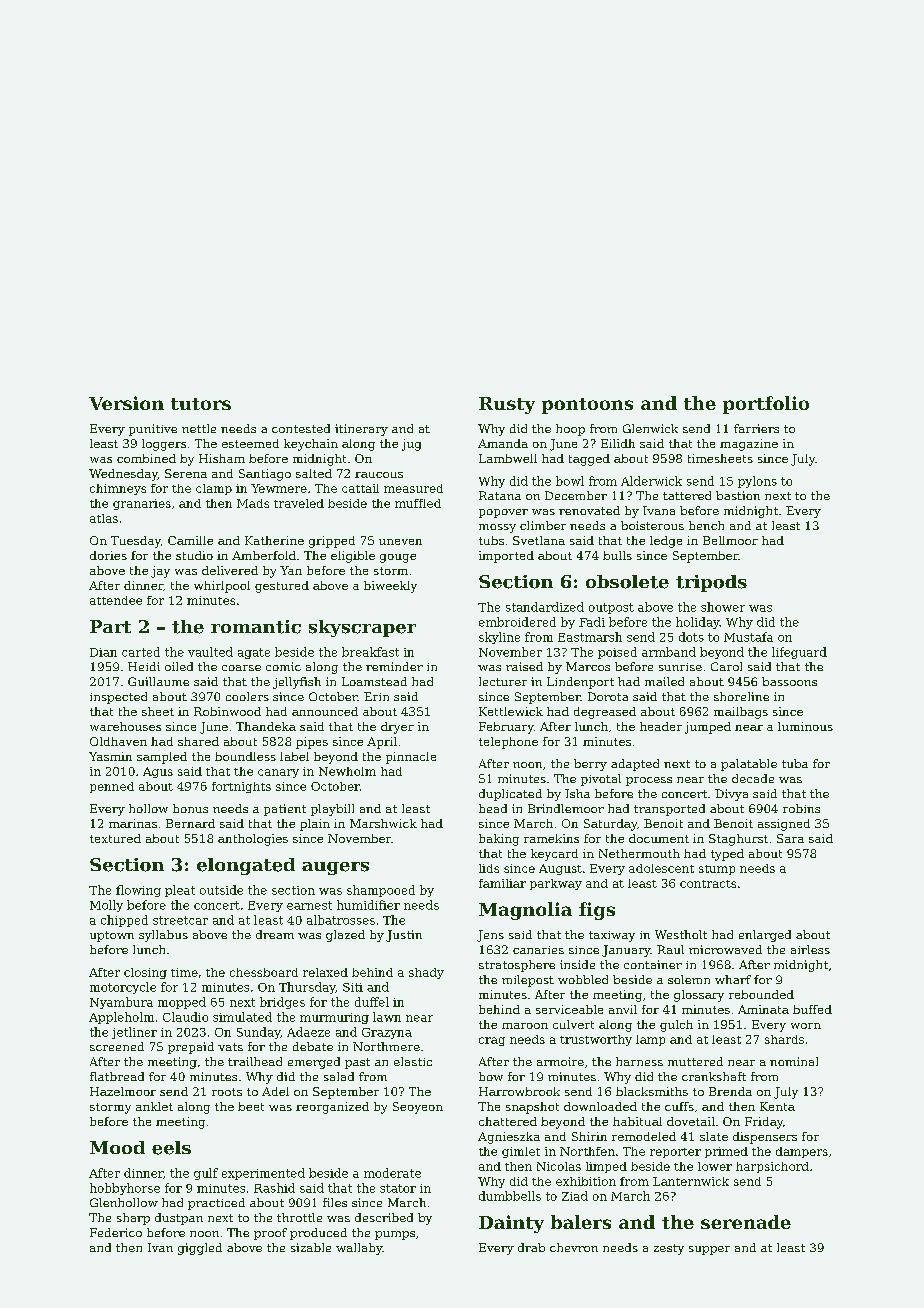  What do you see at coordinates (104, 518) in the image?
I see `atlas` at bounding box center [104, 518].
